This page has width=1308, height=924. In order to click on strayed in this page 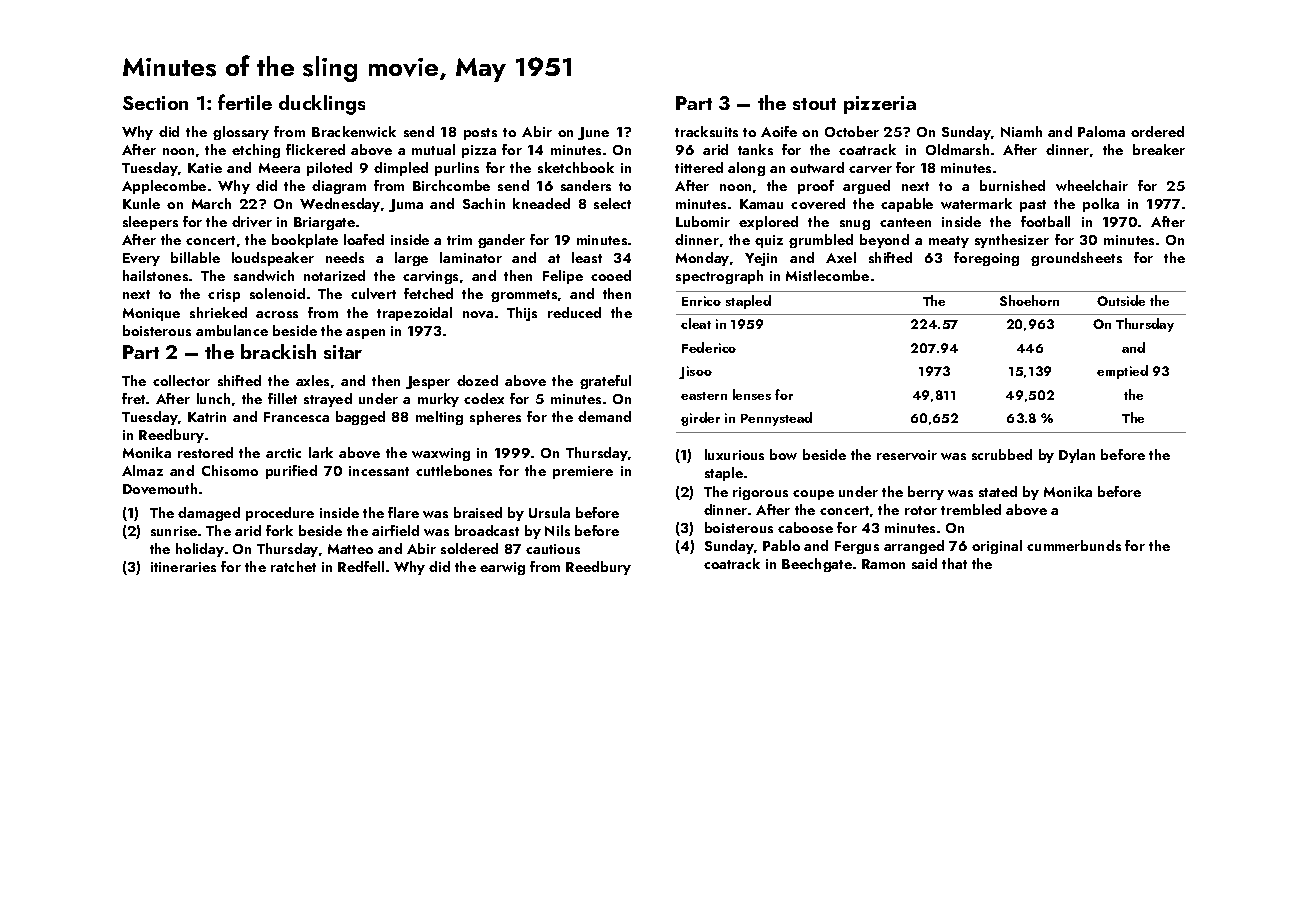, I will do `click(328, 400)`.
